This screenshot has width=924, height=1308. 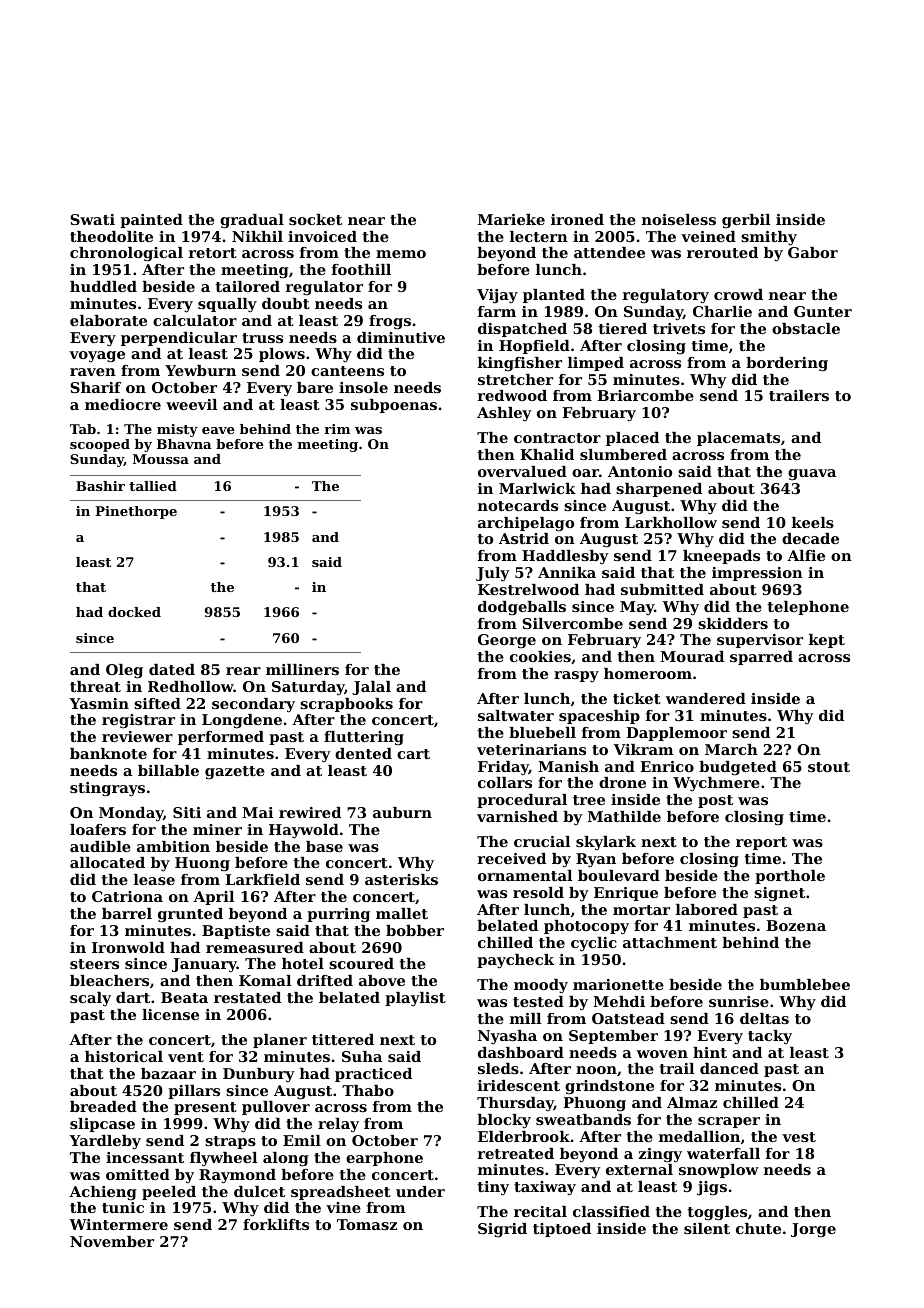 What do you see at coordinates (363, 387) in the screenshot?
I see `insole` at bounding box center [363, 387].
